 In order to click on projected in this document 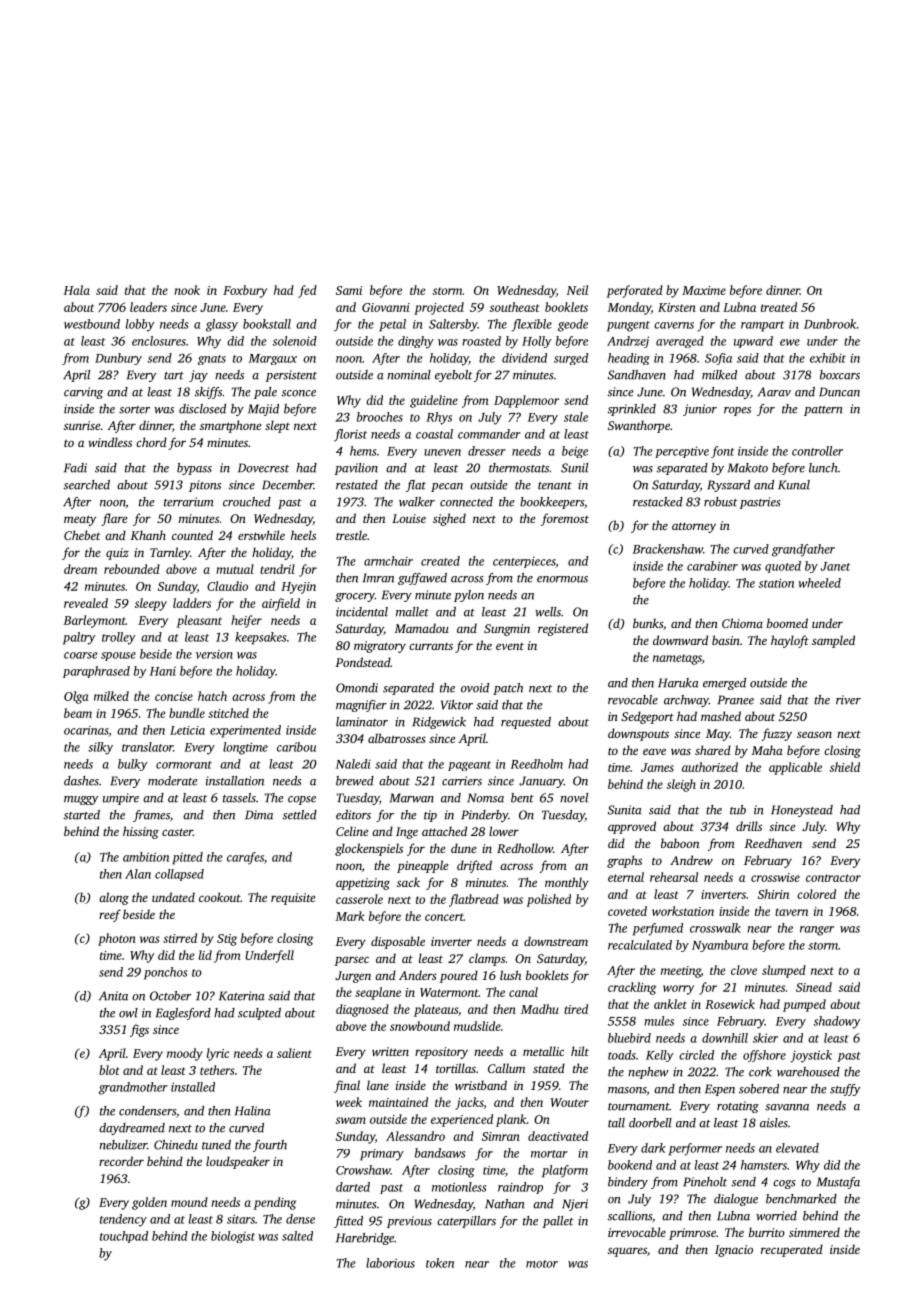, I will do `click(439, 308)`.
